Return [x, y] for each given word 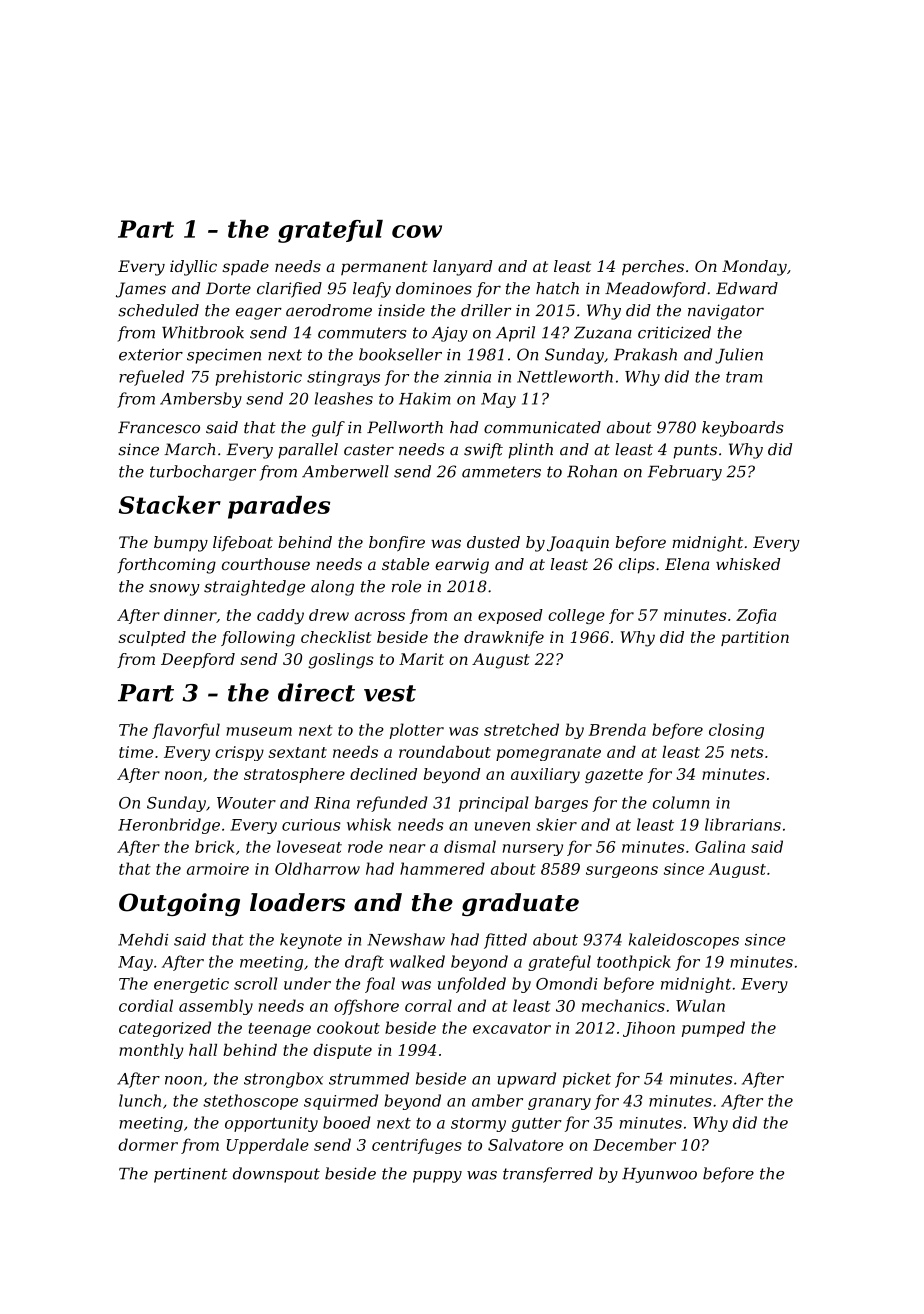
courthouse [266, 564]
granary [559, 1104]
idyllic [193, 268]
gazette [614, 776]
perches [653, 268]
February [685, 473]
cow [417, 231]
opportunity [271, 1124]
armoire [218, 869]
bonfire [397, 543]
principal [494, 804]
